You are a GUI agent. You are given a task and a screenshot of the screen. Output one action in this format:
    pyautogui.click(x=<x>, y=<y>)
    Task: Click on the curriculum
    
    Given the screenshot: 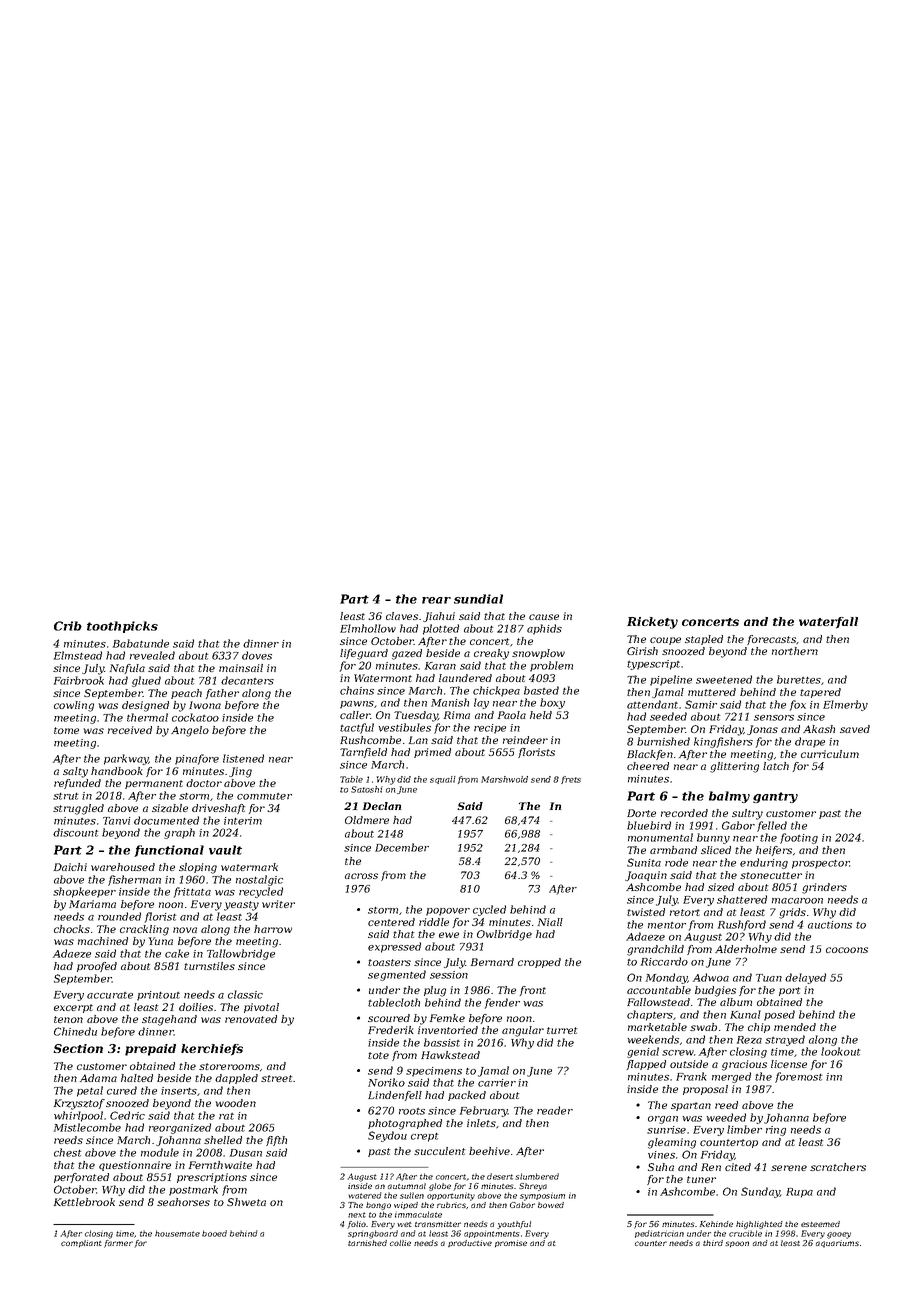 What is the action you would take?
    pyautogui.click(x=830, y=754)
